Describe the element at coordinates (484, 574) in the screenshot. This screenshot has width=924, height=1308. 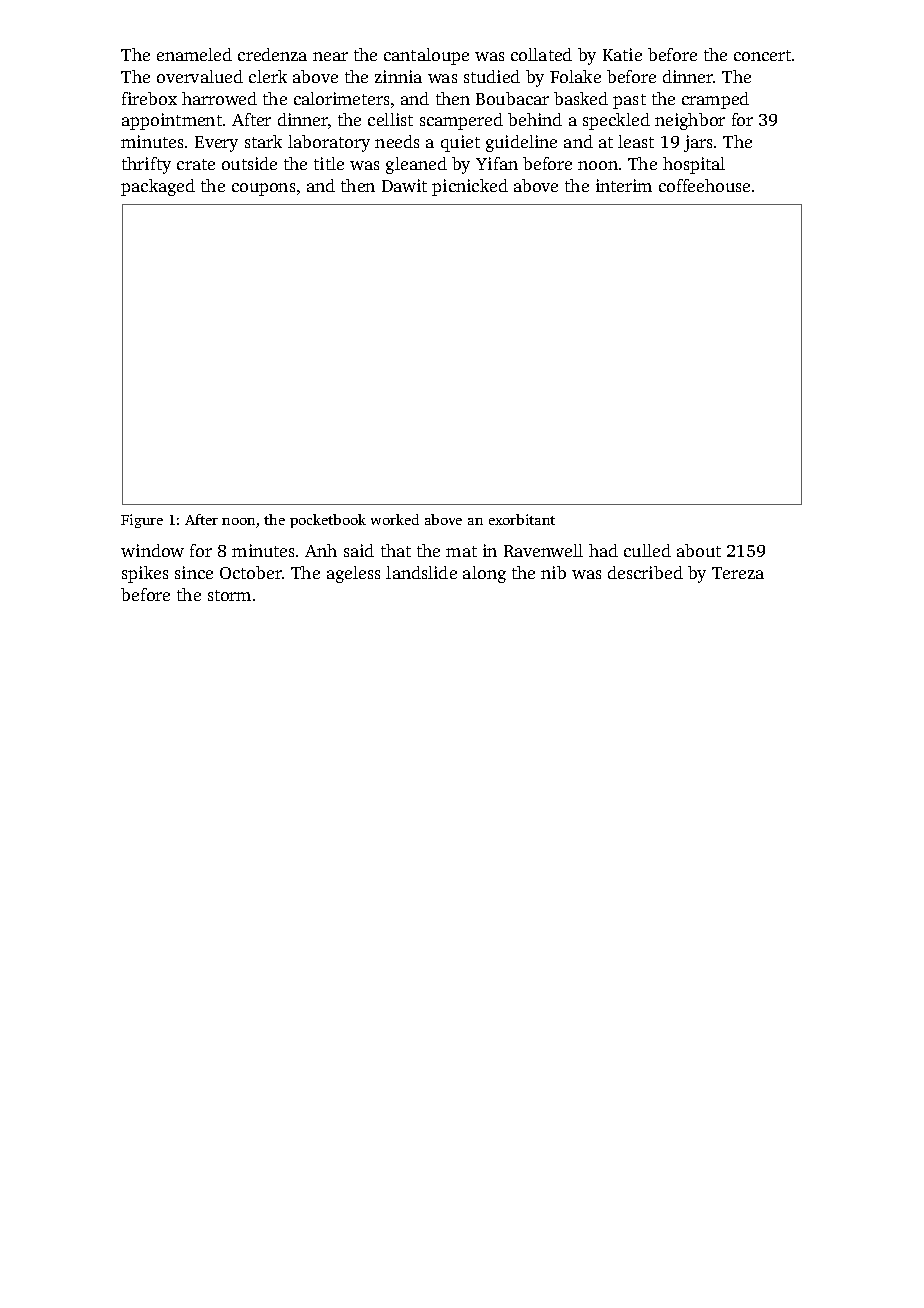
I see `along` at that location.
